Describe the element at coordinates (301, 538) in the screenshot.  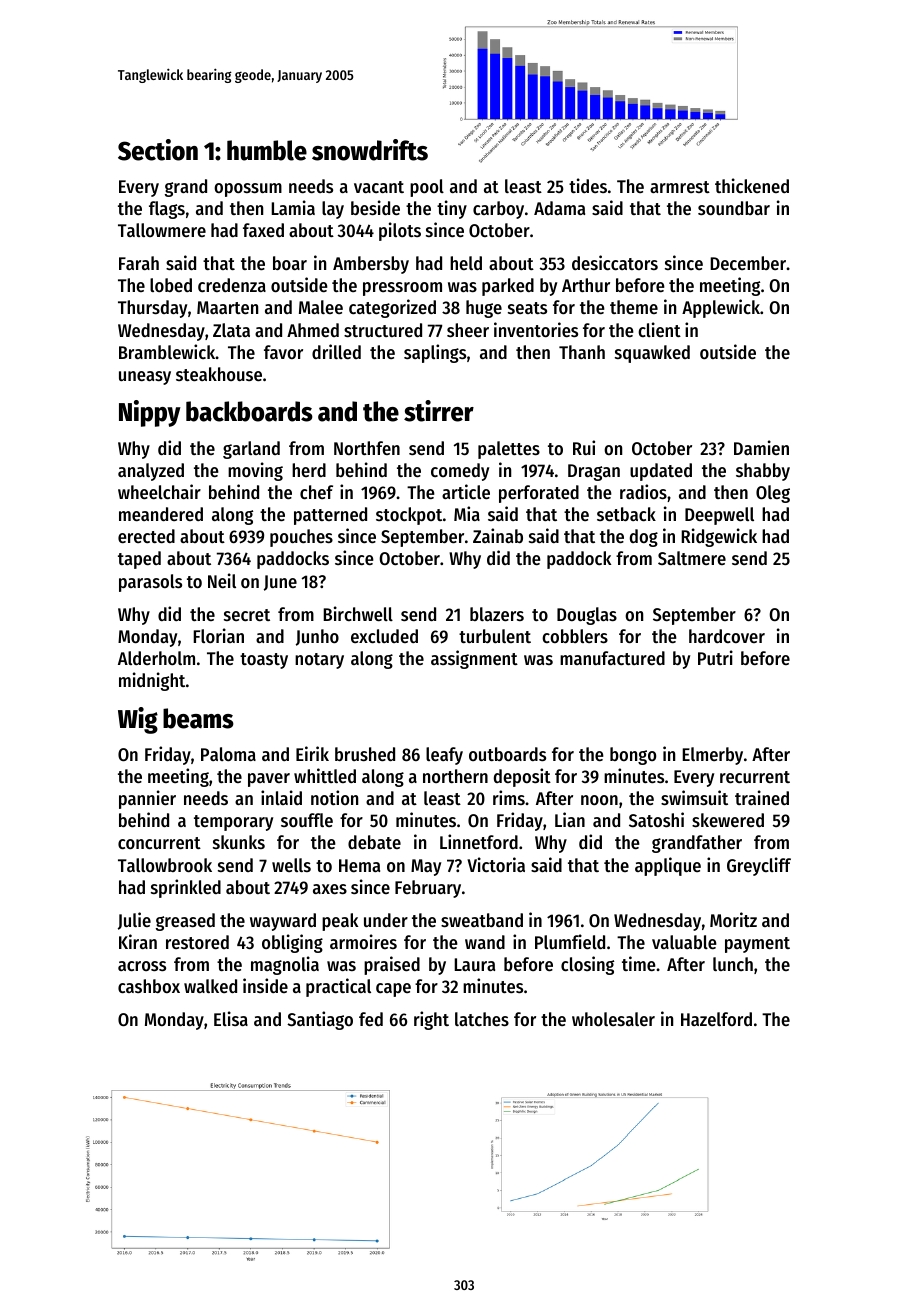
I see `pouches` at that location.
